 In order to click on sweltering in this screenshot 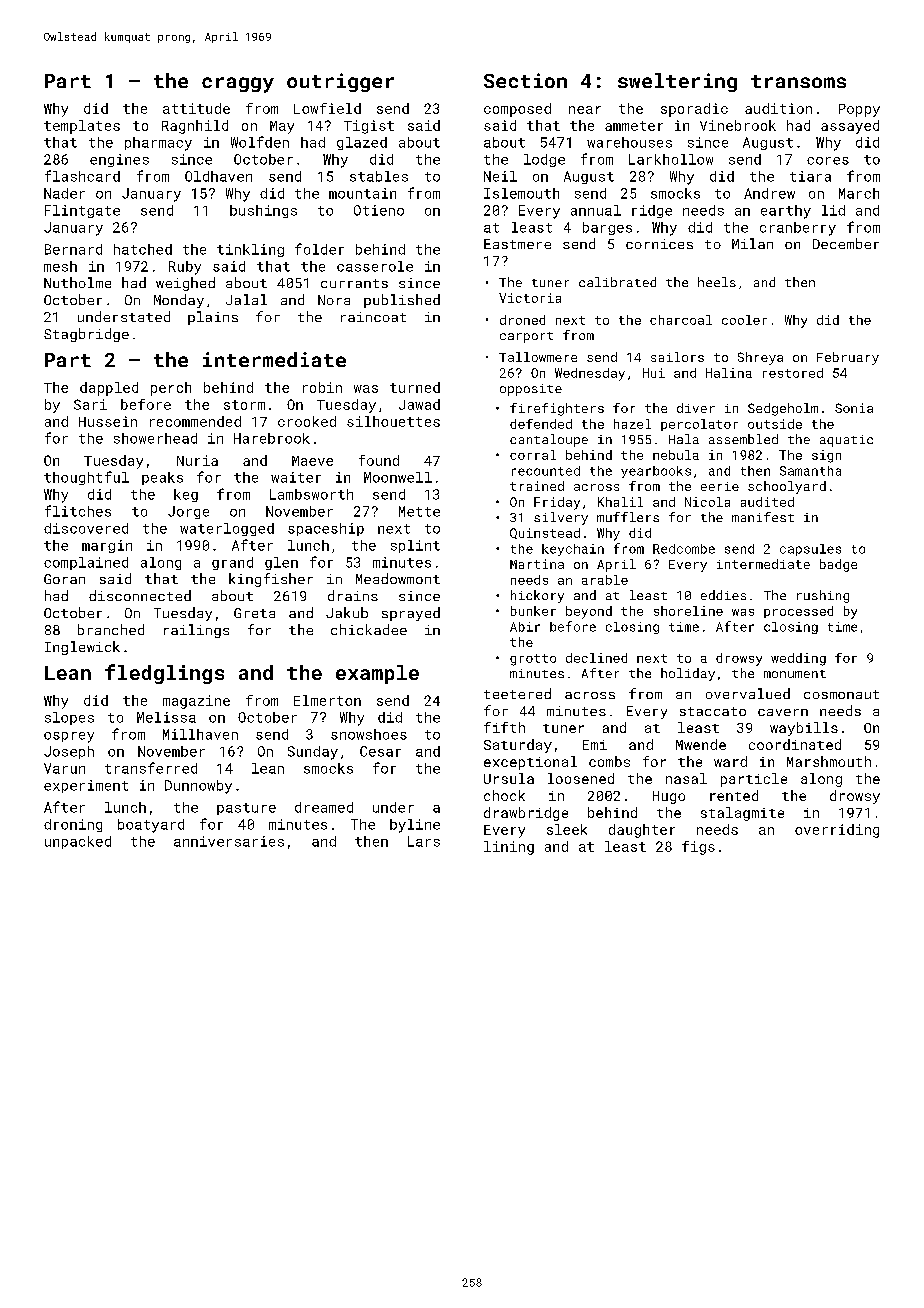, I will do `click(677, 82)`.
